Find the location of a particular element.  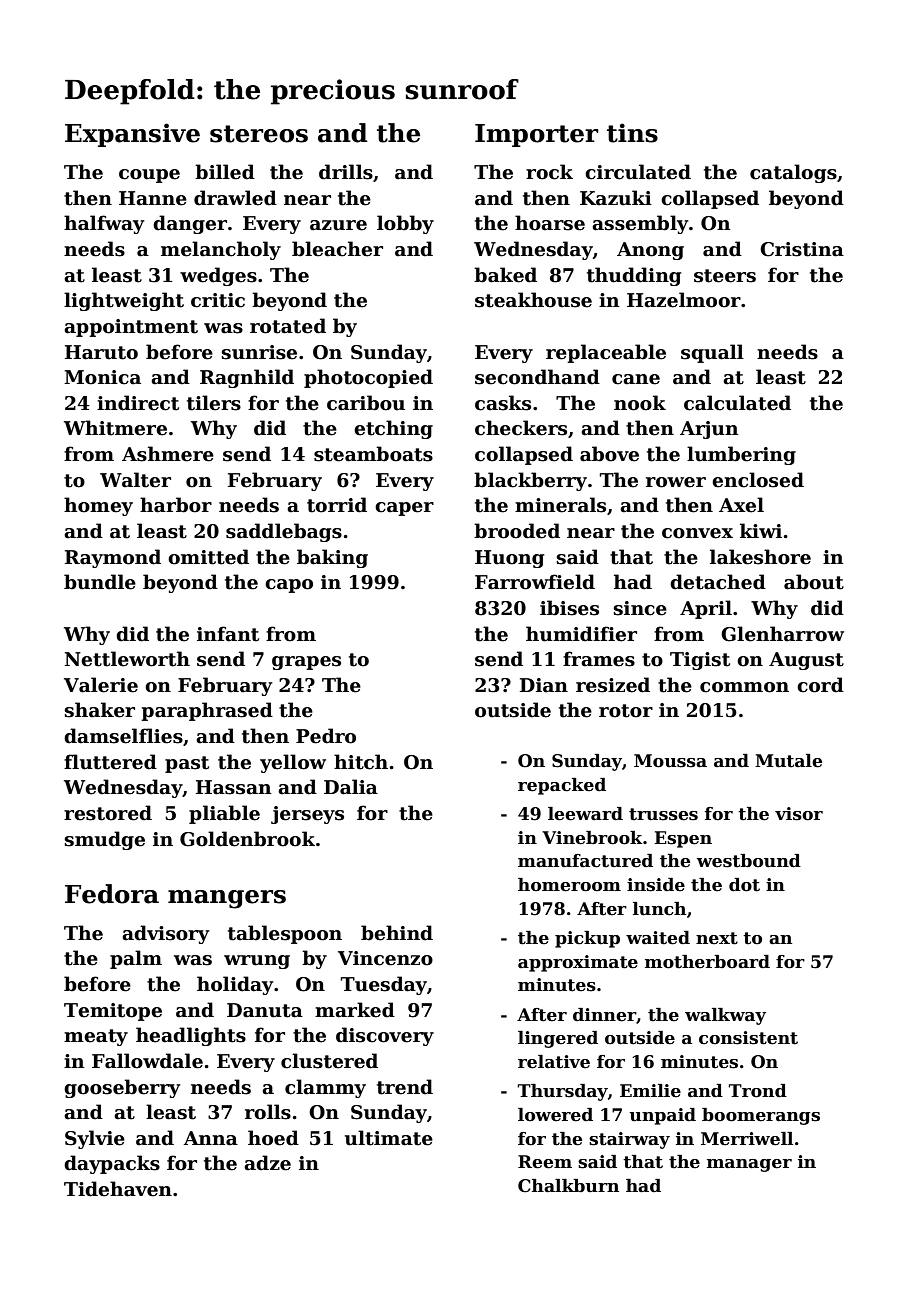

manager is located at coordinates (749, 1165).
